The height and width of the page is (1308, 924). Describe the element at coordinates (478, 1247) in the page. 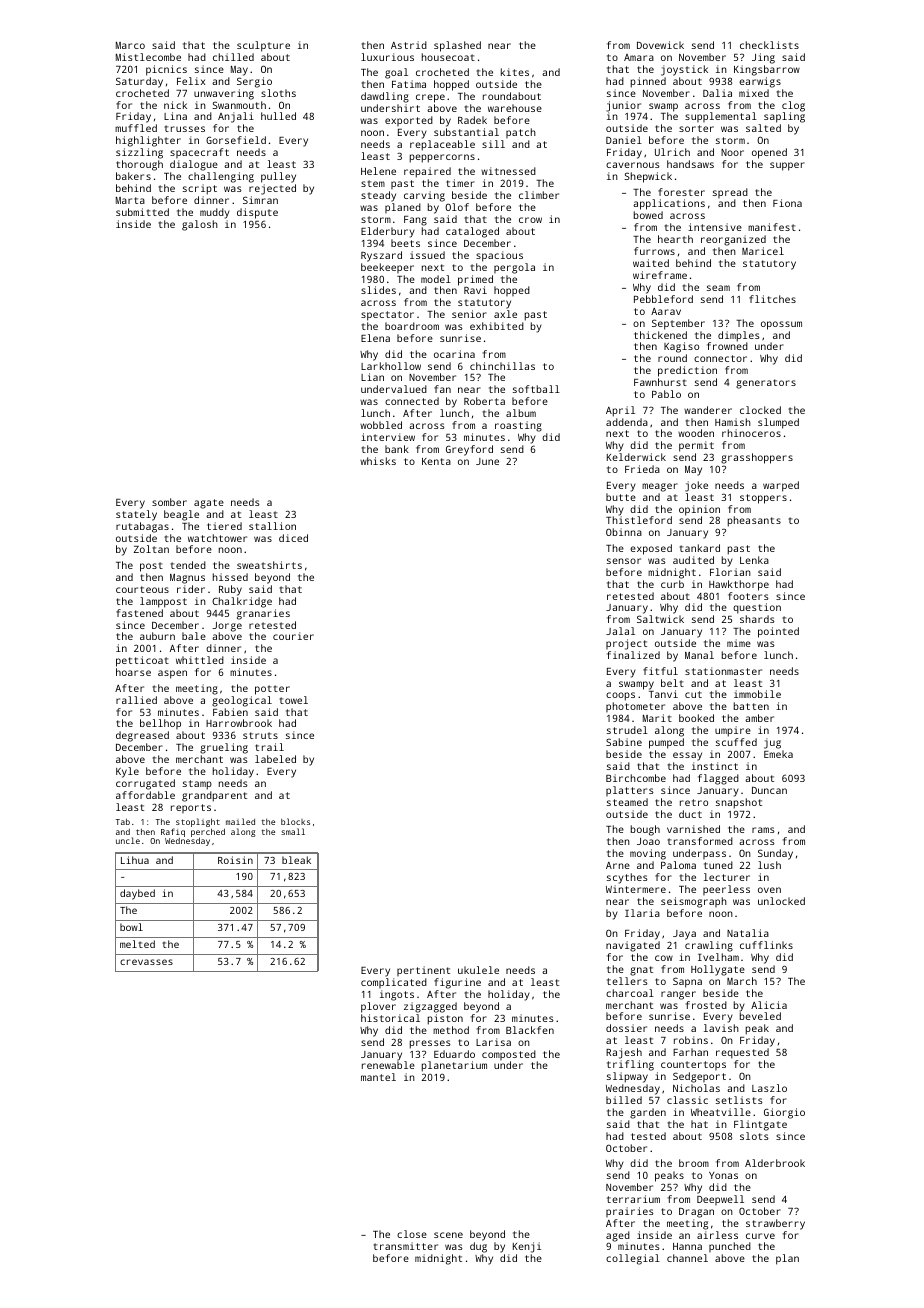

I see `dug` at that location.
